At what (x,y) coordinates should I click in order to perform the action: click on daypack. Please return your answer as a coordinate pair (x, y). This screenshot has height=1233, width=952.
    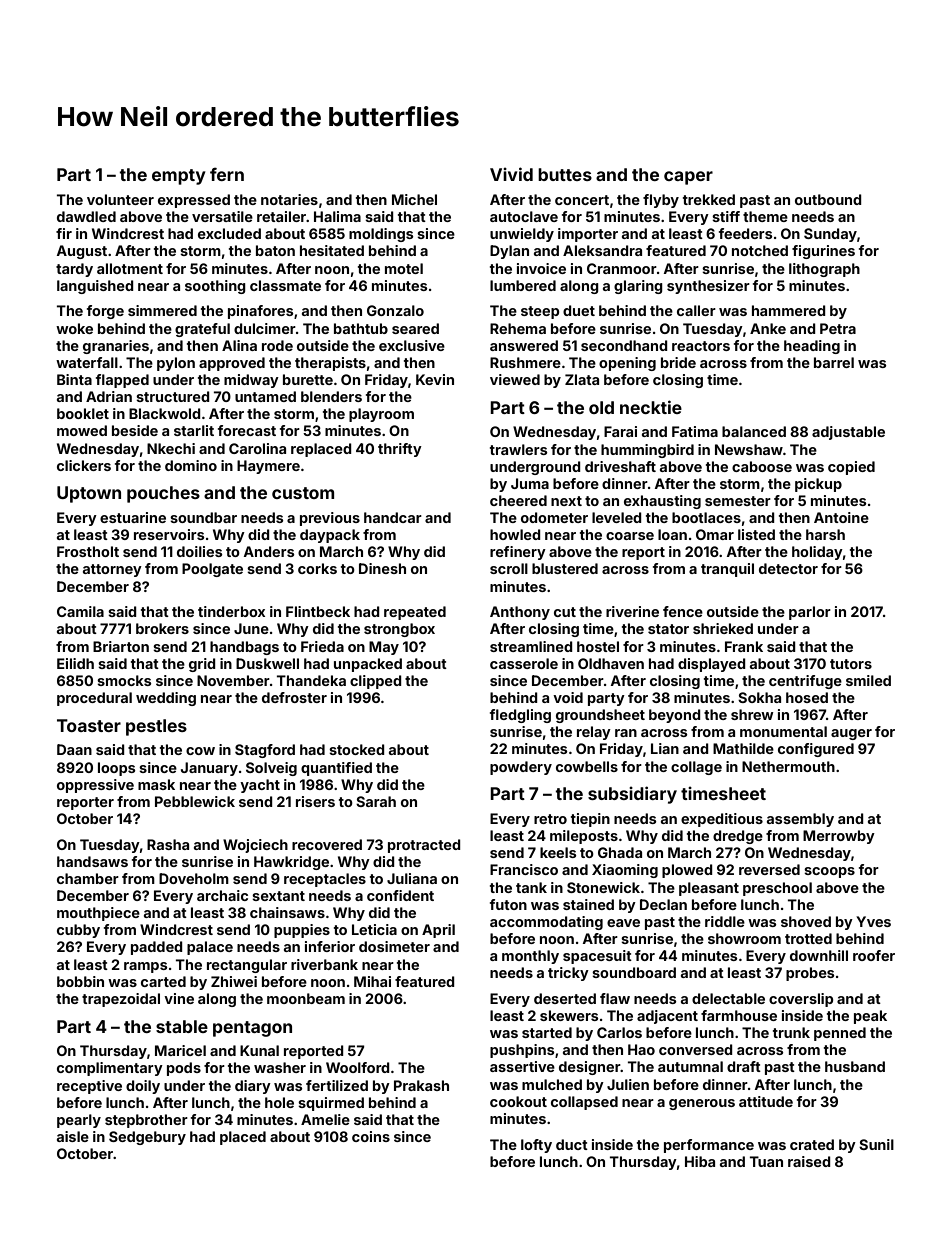
    Looking at the image, I should click on (330, 536).
